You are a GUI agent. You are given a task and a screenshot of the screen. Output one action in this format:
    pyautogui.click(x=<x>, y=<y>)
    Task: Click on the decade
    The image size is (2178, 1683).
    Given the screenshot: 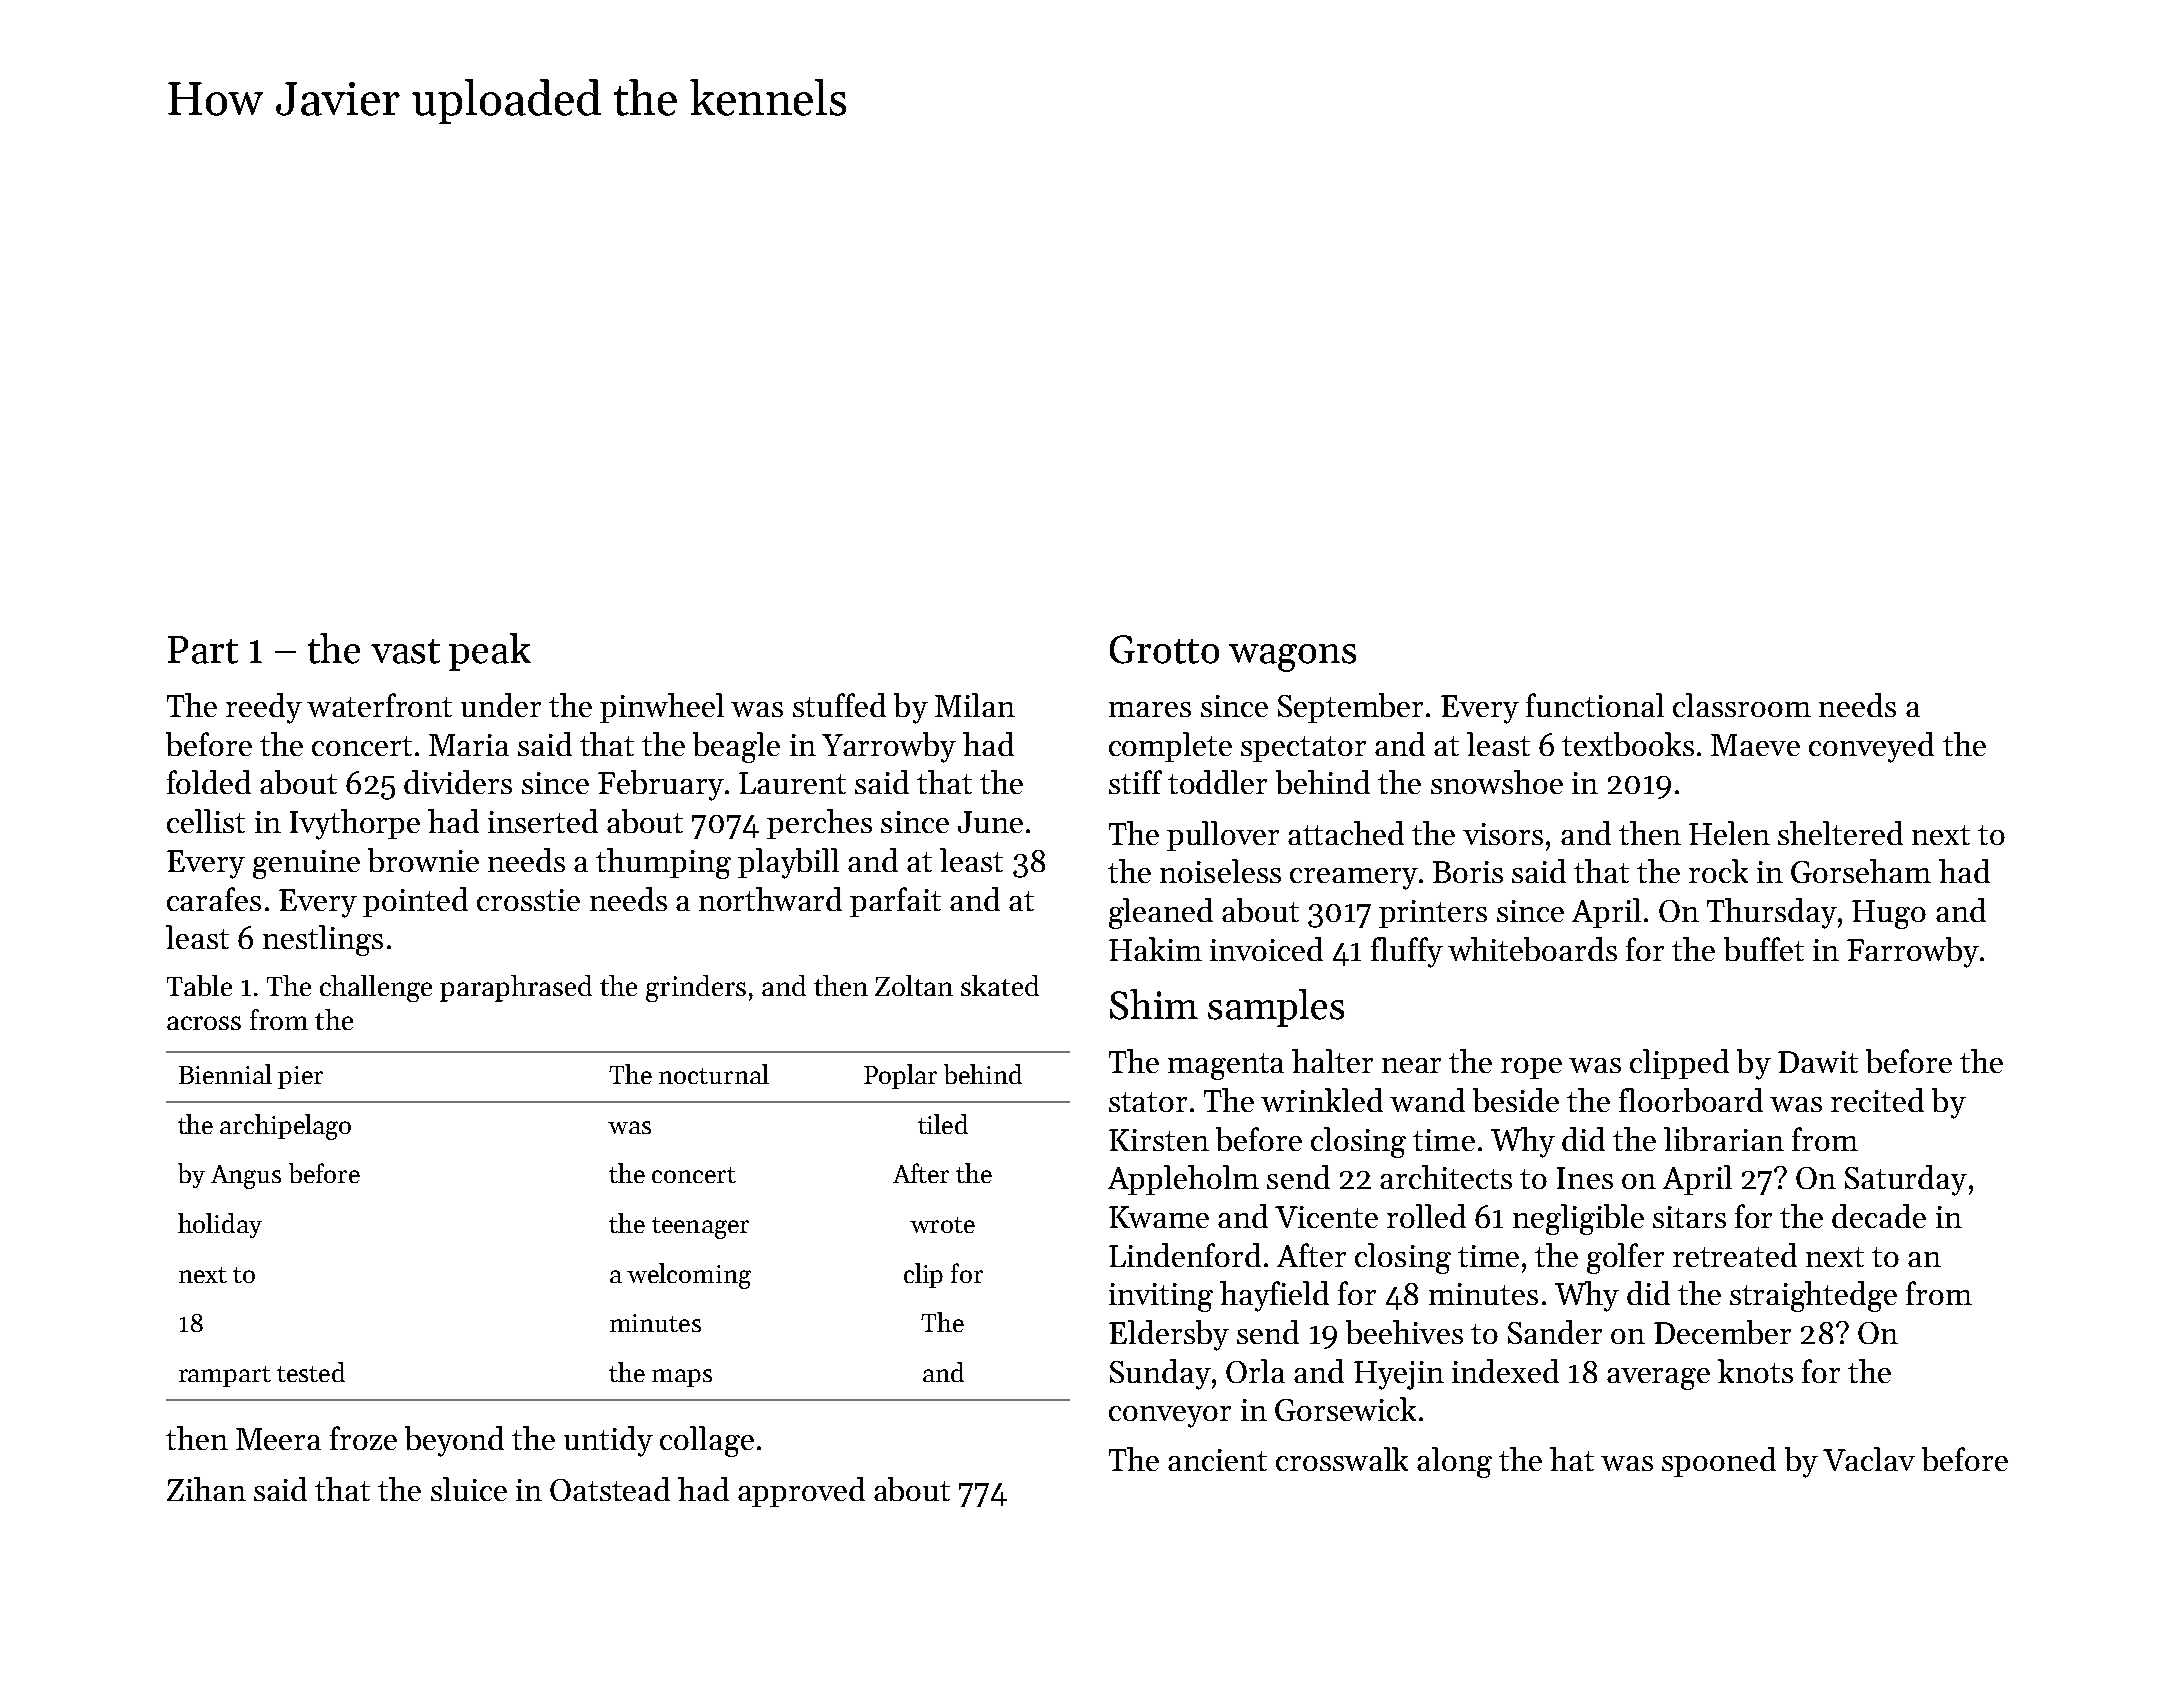 What is the action you would take?
    pyautogui.click(x=1879, y=1216)
